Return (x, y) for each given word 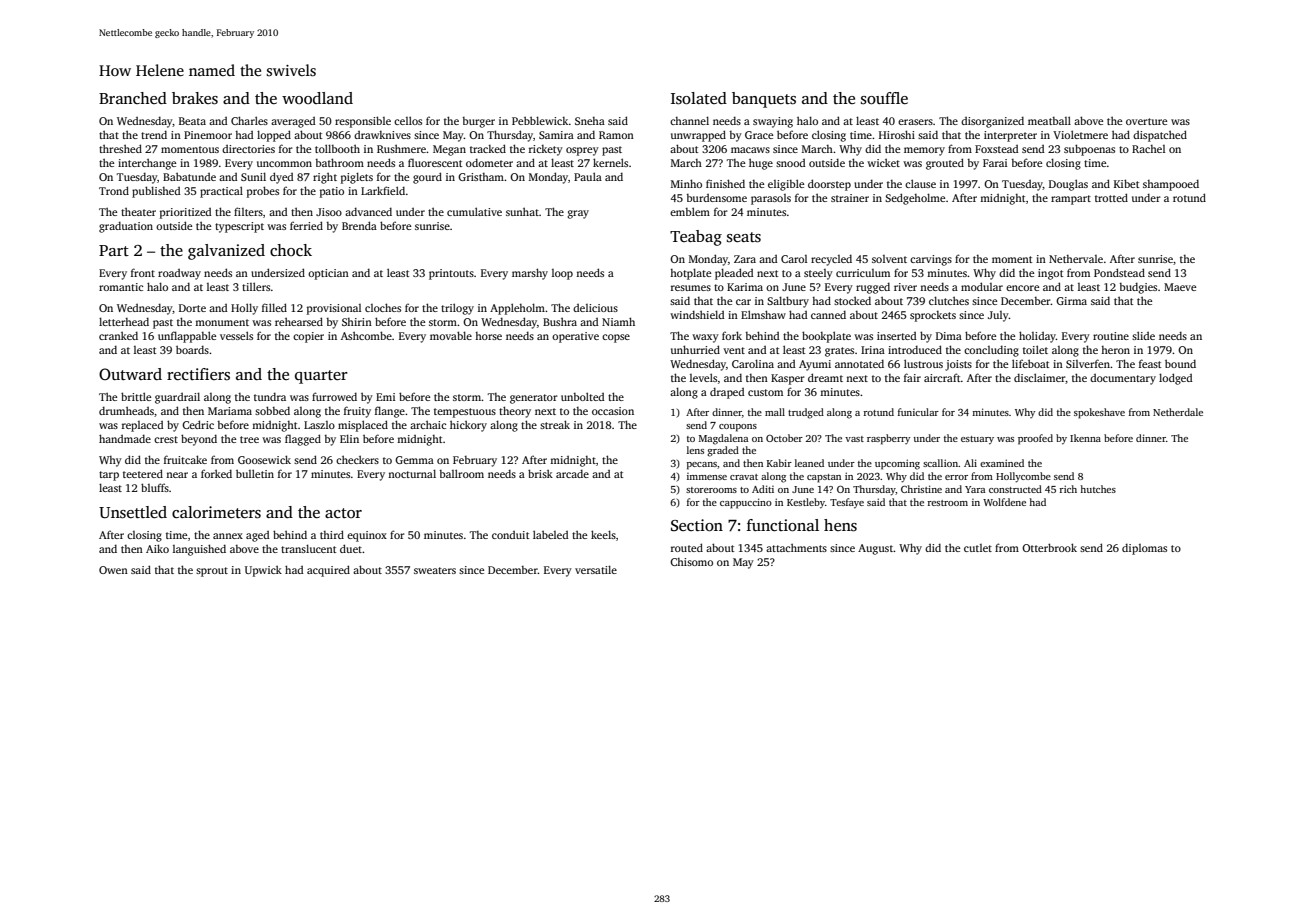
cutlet (978, 548)
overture (1146, 121)
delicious (595, 308)
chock (291, 250)
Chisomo (691, 562)
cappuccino (746, 503)
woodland (317, 98)
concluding (991, 351)
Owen (113, 570)
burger (479, 122)
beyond (199, 440)
